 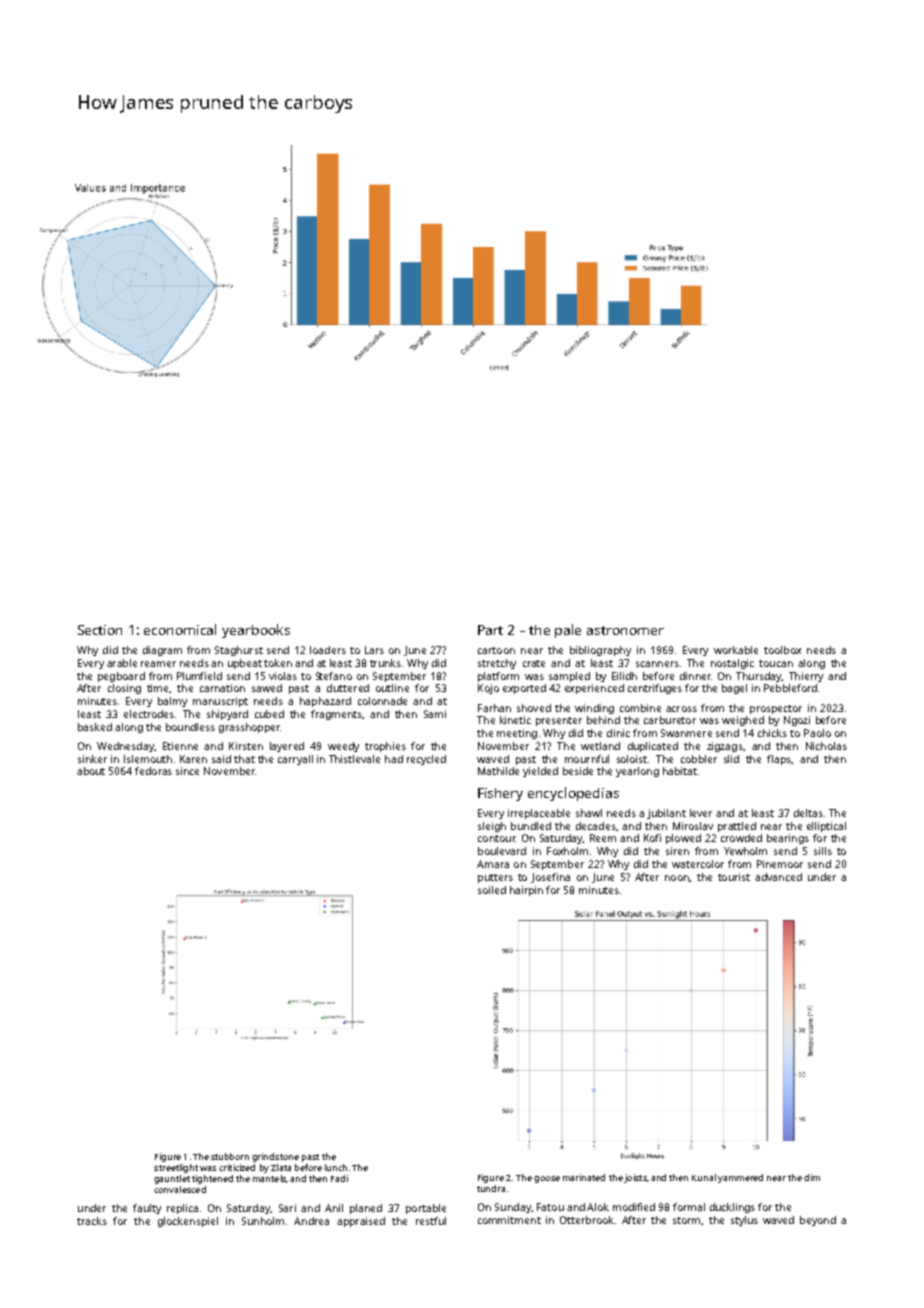 What do you see at coordinates (568, 631) in the document?
I see `pale` at bounding box center [568, 631].
